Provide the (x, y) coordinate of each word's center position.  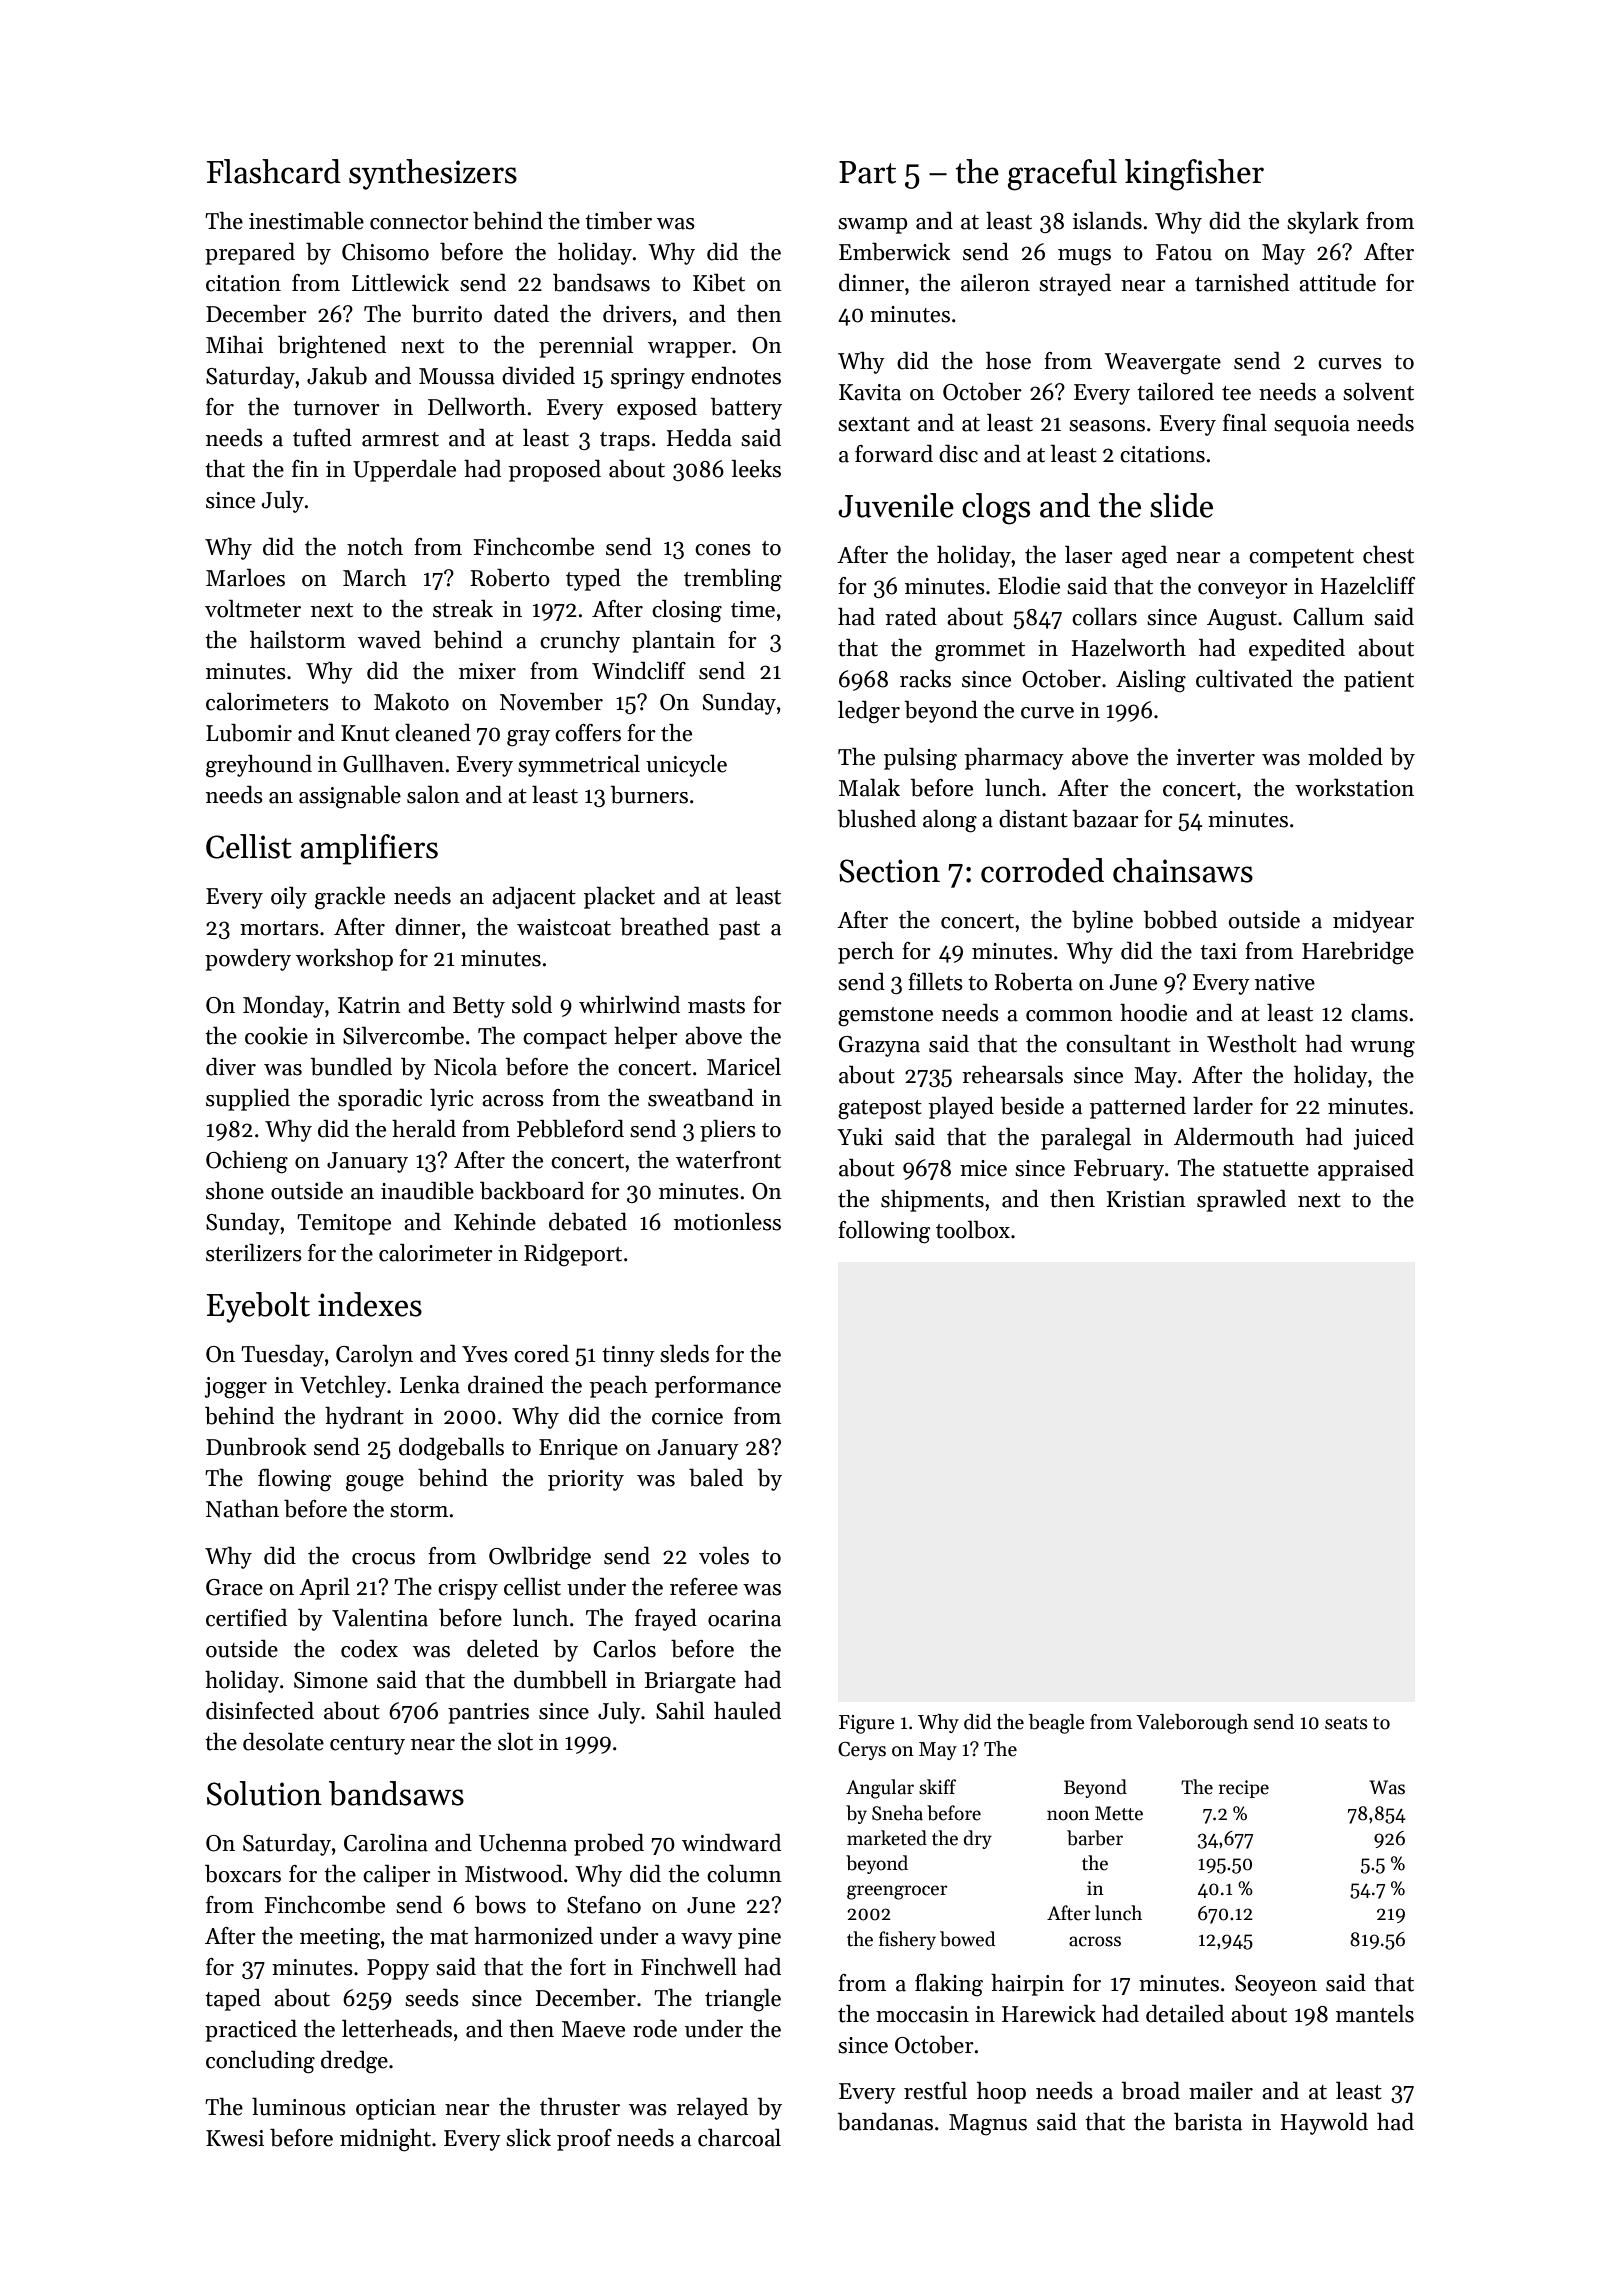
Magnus (988, 2125)
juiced (1383, 1139)
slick (528, 2138)
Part (867, 172)
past (739, 930)
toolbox (973, 1230)
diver (231, 1067)
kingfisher (1194, 175)
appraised (1366, 1170)
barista (1208, 2122)
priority (586, 1480)
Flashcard (274, 171)
